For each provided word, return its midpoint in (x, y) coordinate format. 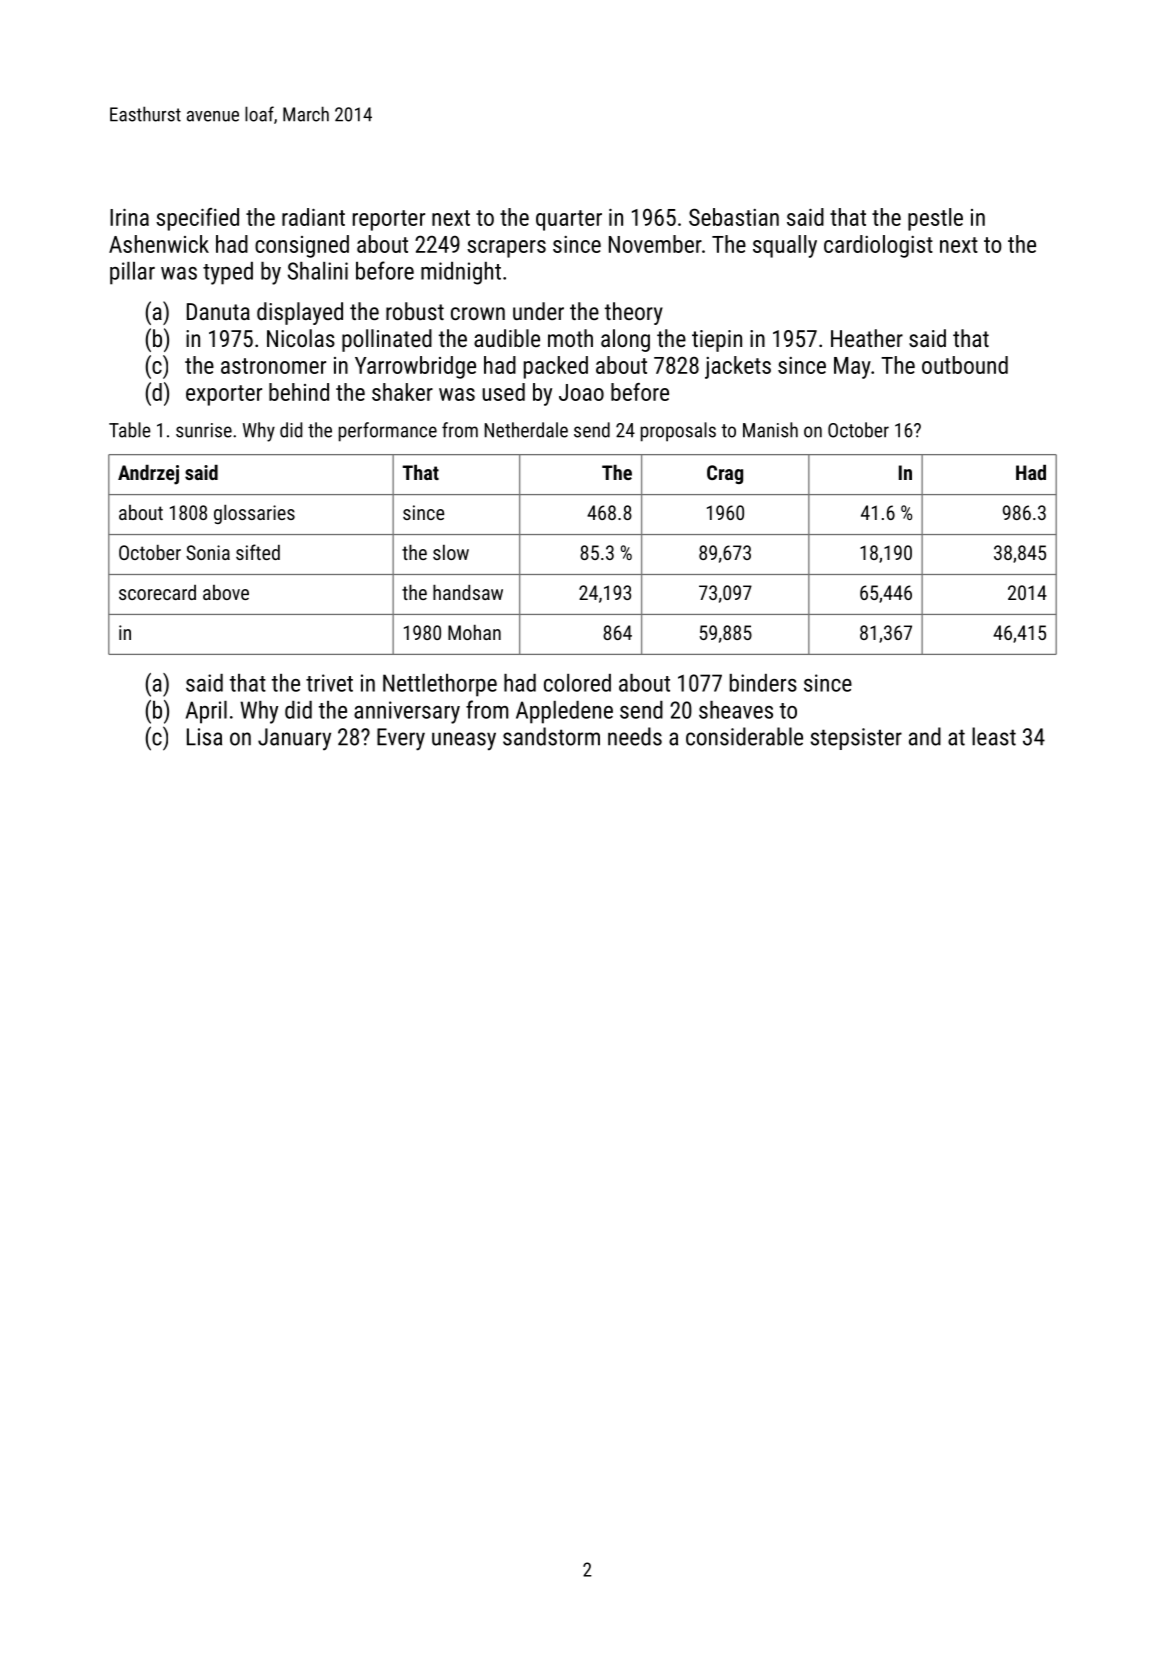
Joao (581, 392)
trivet (329, 683)
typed (228, 273)
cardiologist (878, 246)
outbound (965, 365)
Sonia (208, 552)
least (994, 736)
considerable (744, 736)
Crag (725, 474)
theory (634, 313)
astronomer (273, 366)
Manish (770, 430)
